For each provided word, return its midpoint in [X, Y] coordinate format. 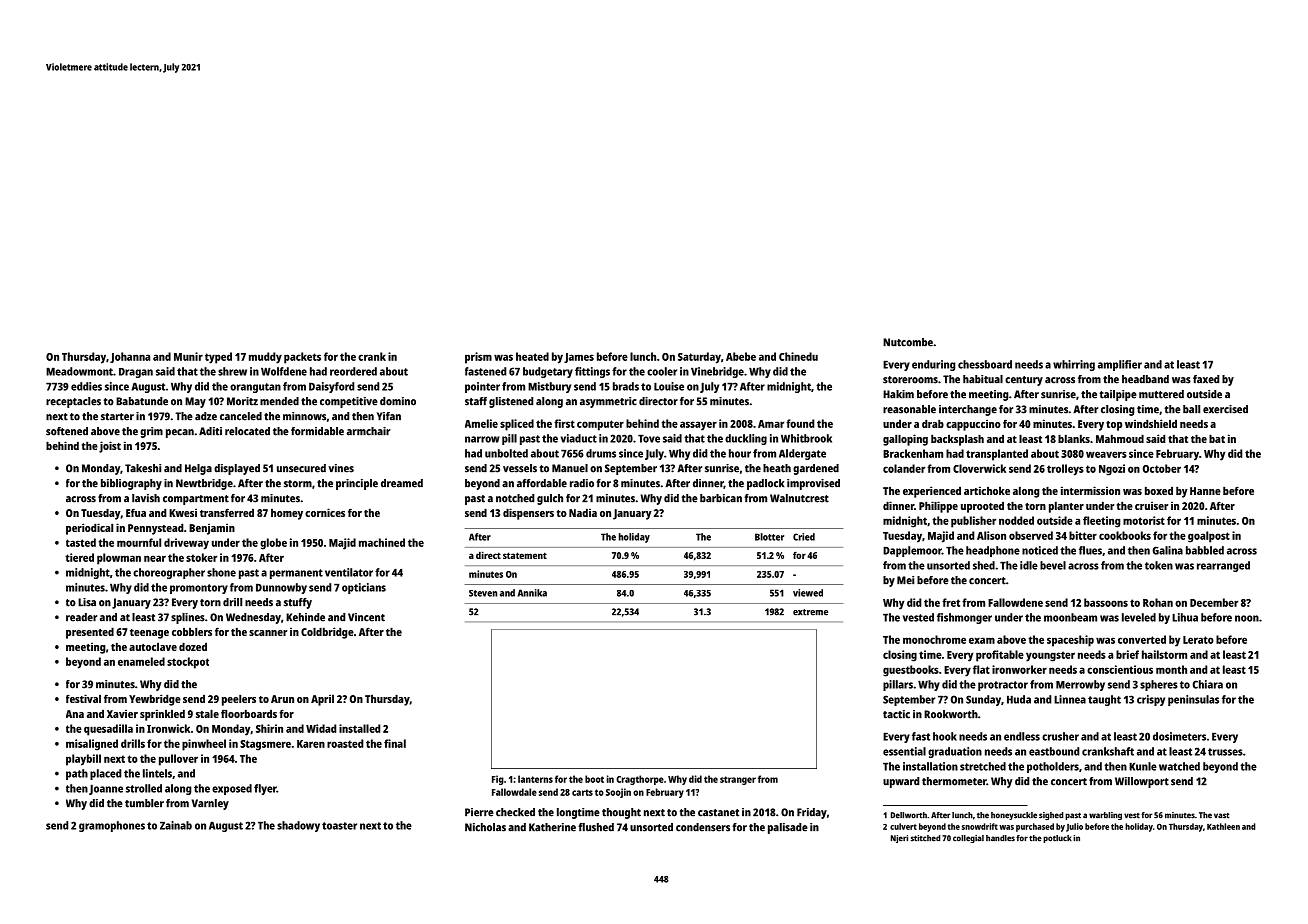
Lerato [1198, 640]
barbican [721, 498]
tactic [896, 714]
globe [273, 544]
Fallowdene [1015, 602]
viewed [808, 593]
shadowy [298, 826]
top [1114, 426]
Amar [771, 424]
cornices [325, 512]
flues [1090, 550]
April [322, 700]
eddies [86, 386]
